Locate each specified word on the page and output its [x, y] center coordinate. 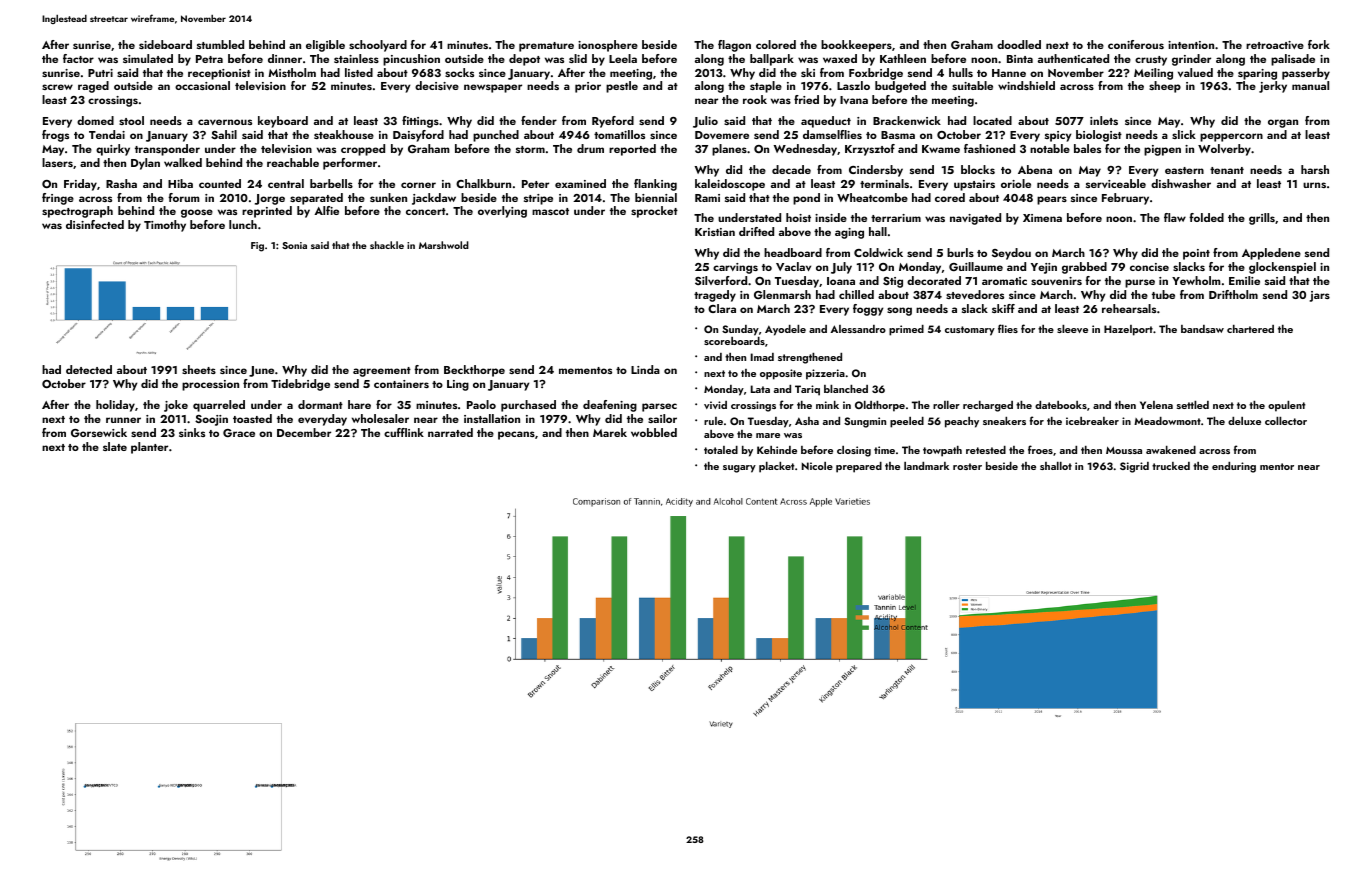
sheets [199, 369]
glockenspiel [1282, 268]
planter [149, 448]
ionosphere [608, 46]
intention [1191, 45]
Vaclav [793, 266]
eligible [325, 46]
